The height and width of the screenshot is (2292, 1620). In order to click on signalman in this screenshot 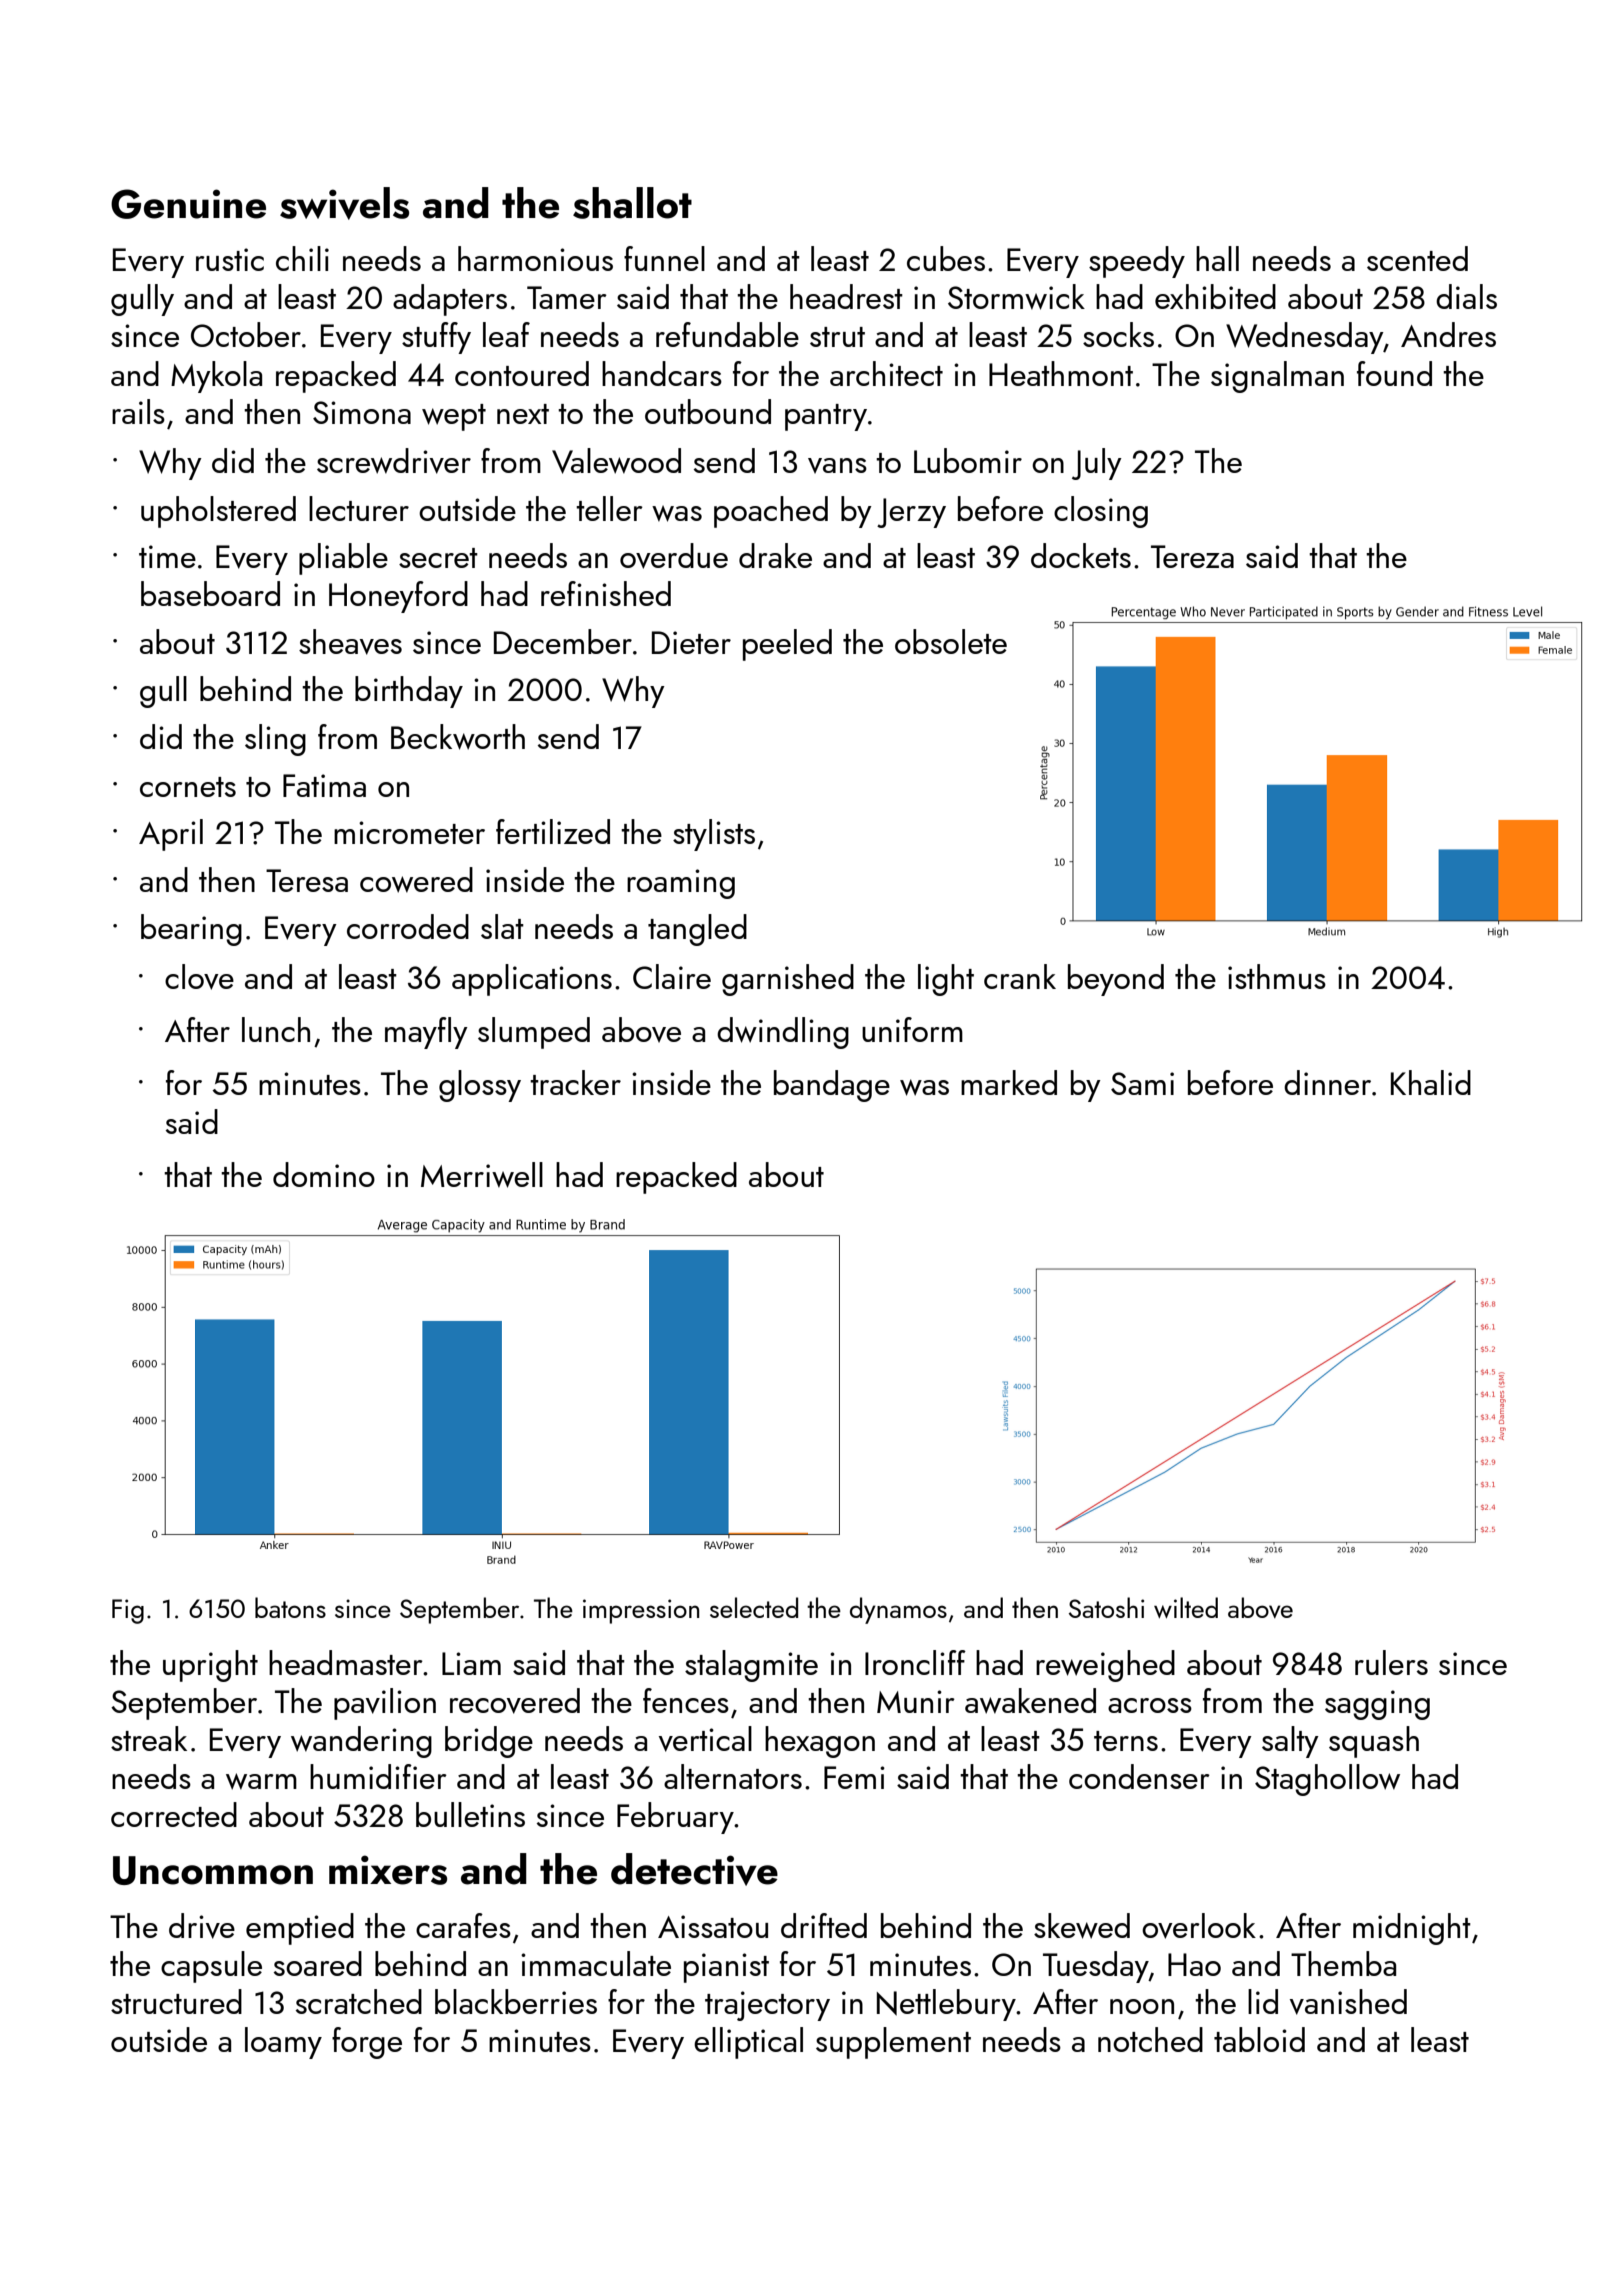, I will do `click(1277, 377)`.
